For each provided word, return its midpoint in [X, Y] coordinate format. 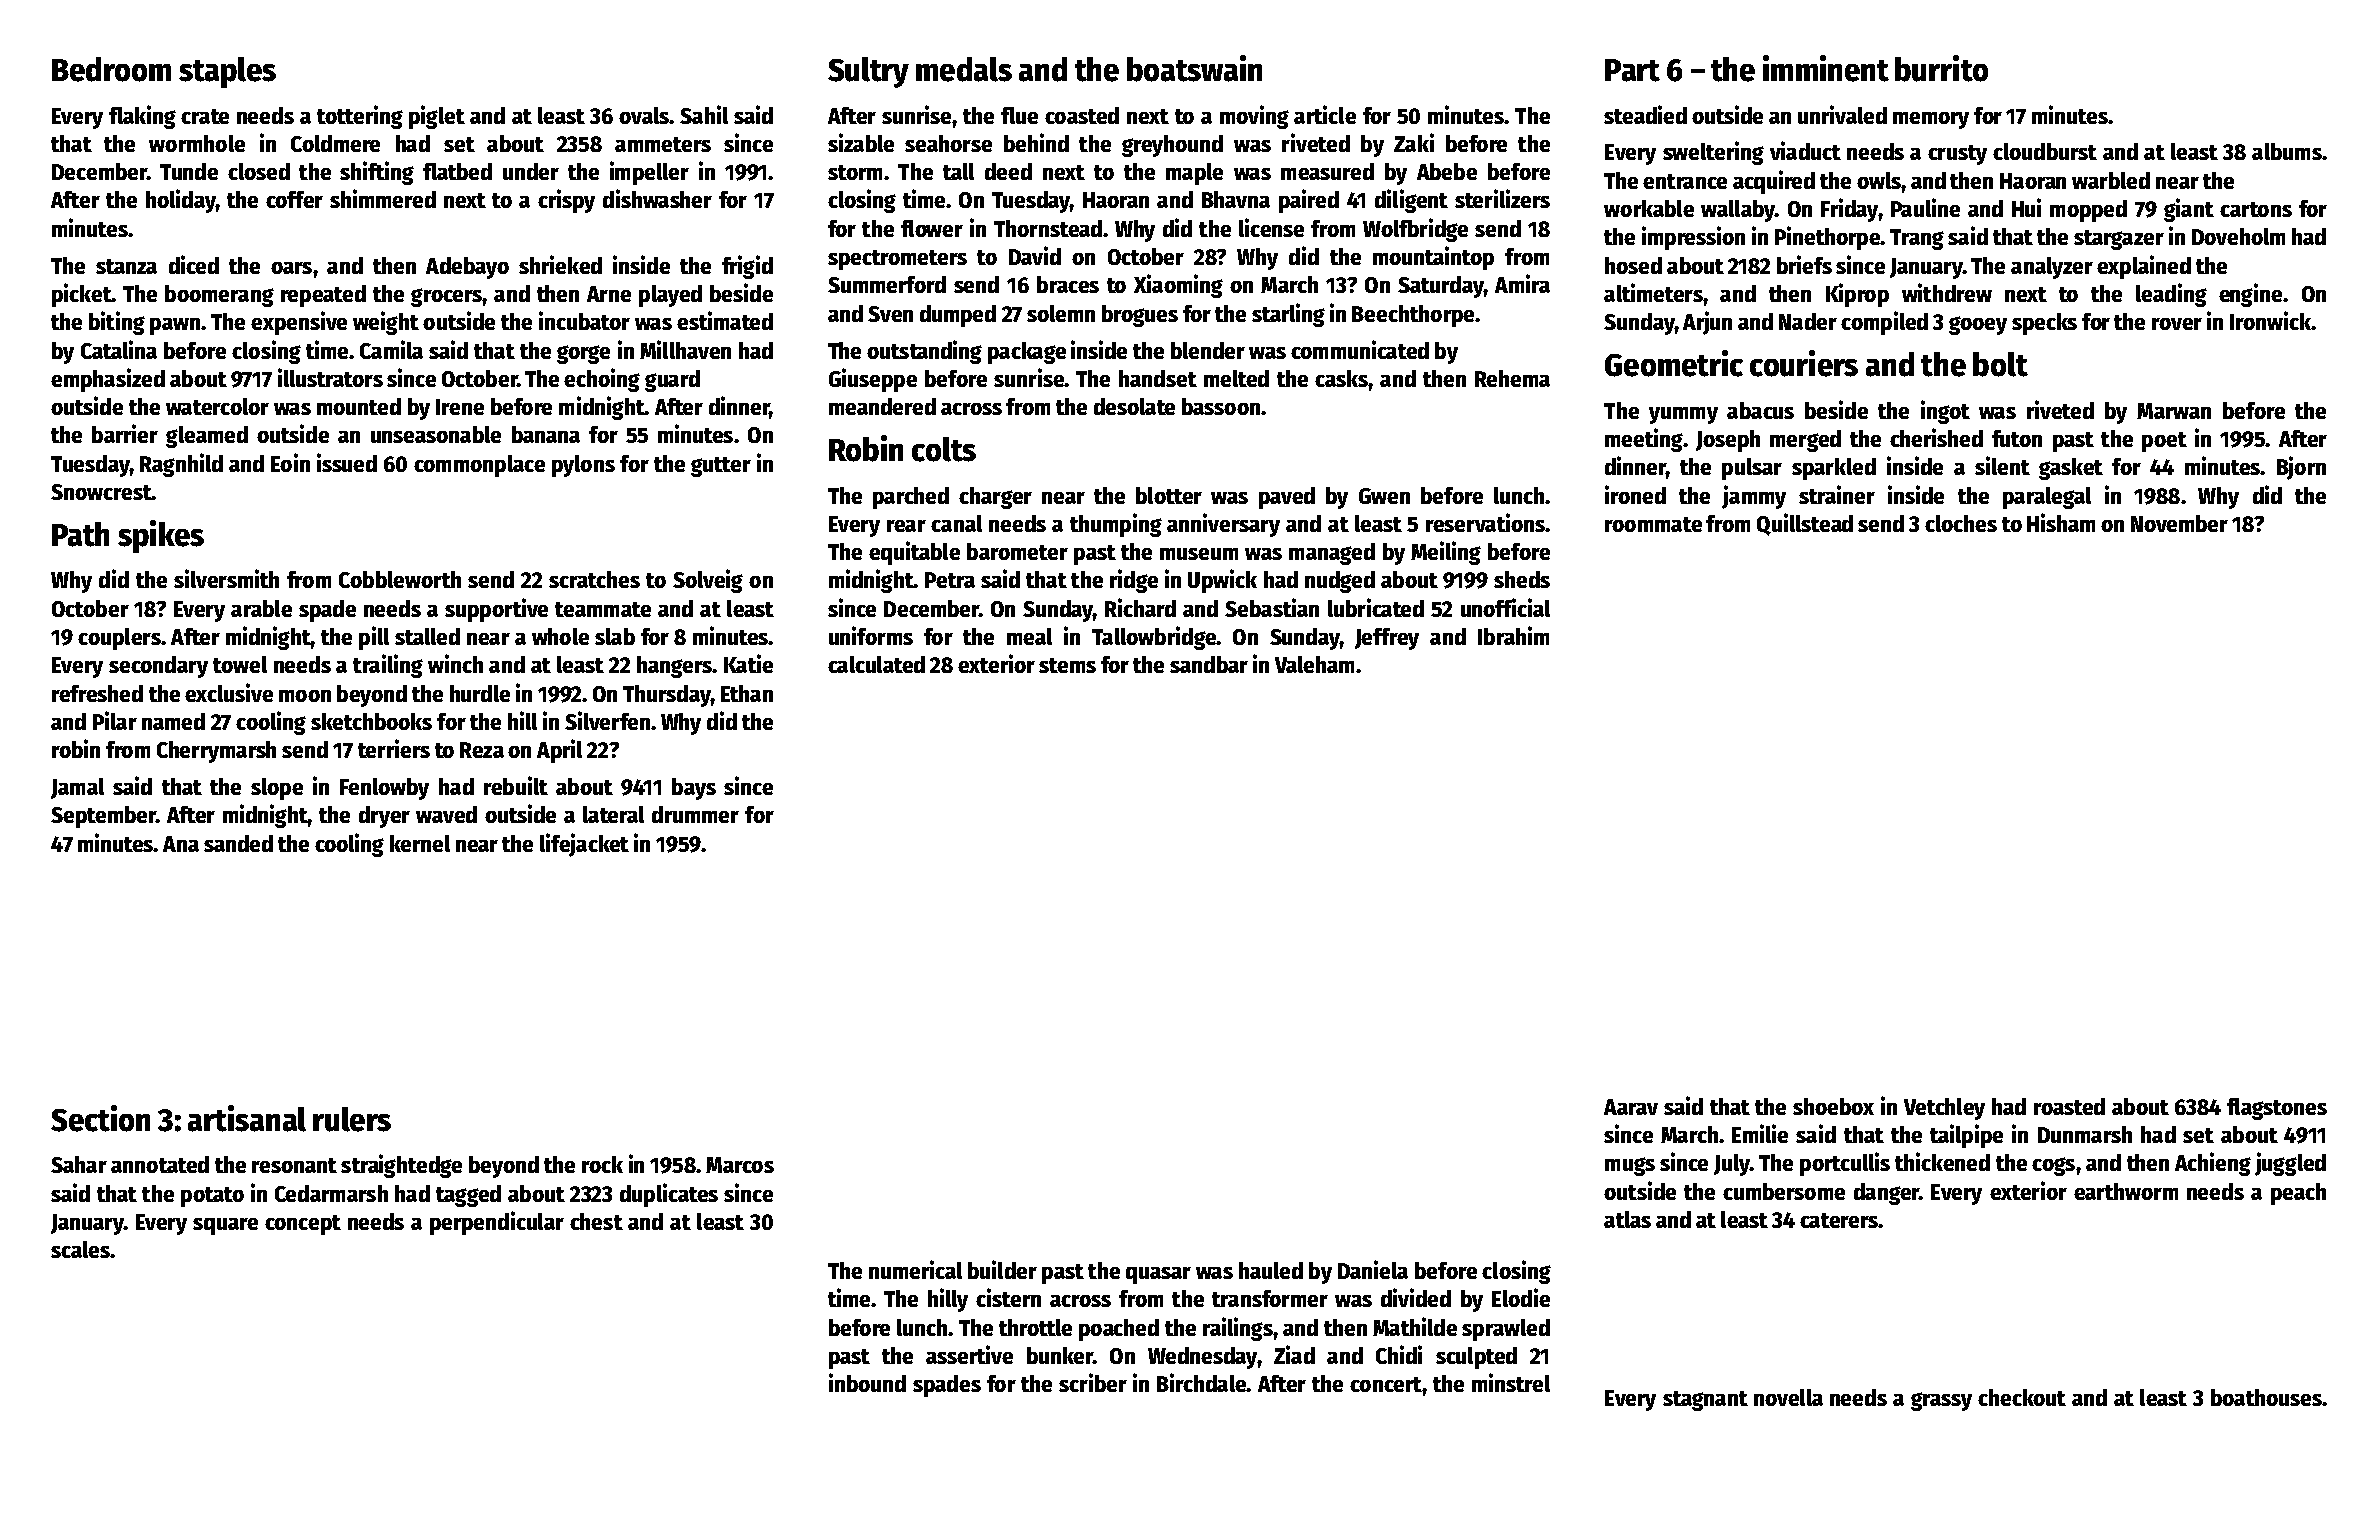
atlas [1627, 1219]
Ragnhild [181, 465]
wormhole [197, 143]
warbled [2111, 180]
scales [80, 1249]
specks [2044, 324]
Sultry [868, 72]
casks [1341, 378]
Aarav [1631, 1107]
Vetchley [1944, 1109]
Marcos [740, 1165]
